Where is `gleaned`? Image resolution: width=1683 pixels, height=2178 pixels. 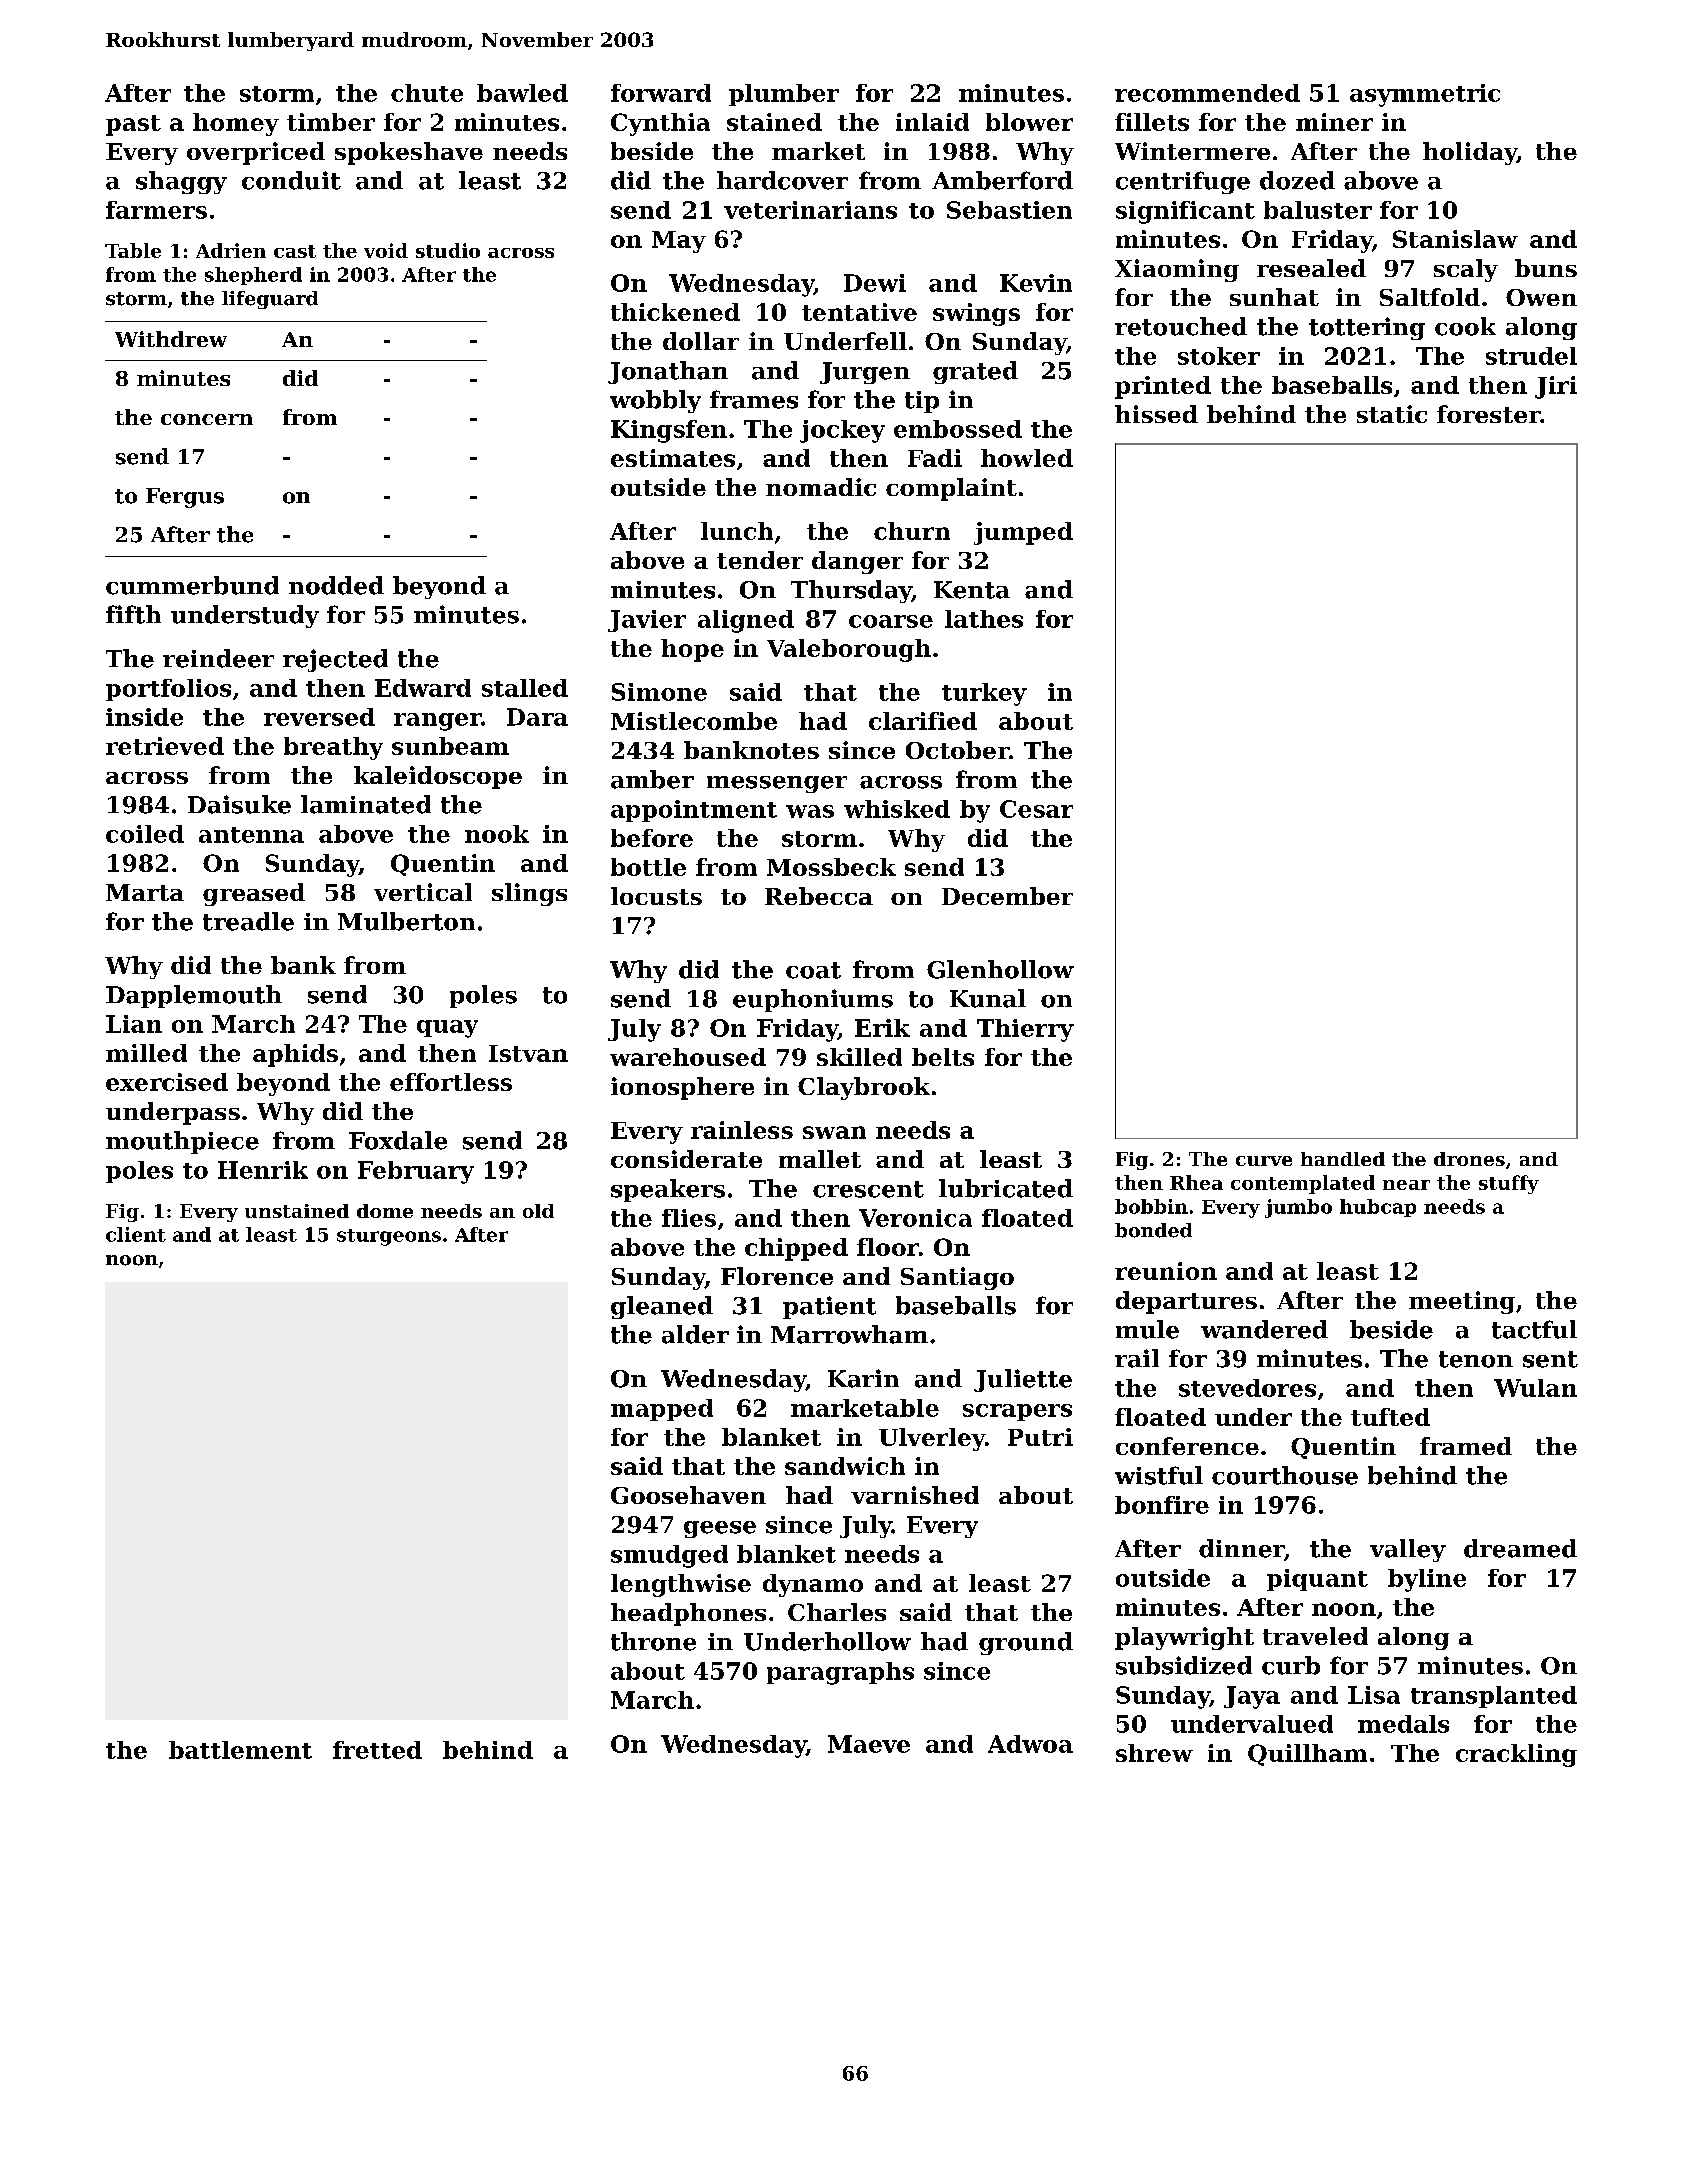
gleaned is located at coordinates (662, 1307).
